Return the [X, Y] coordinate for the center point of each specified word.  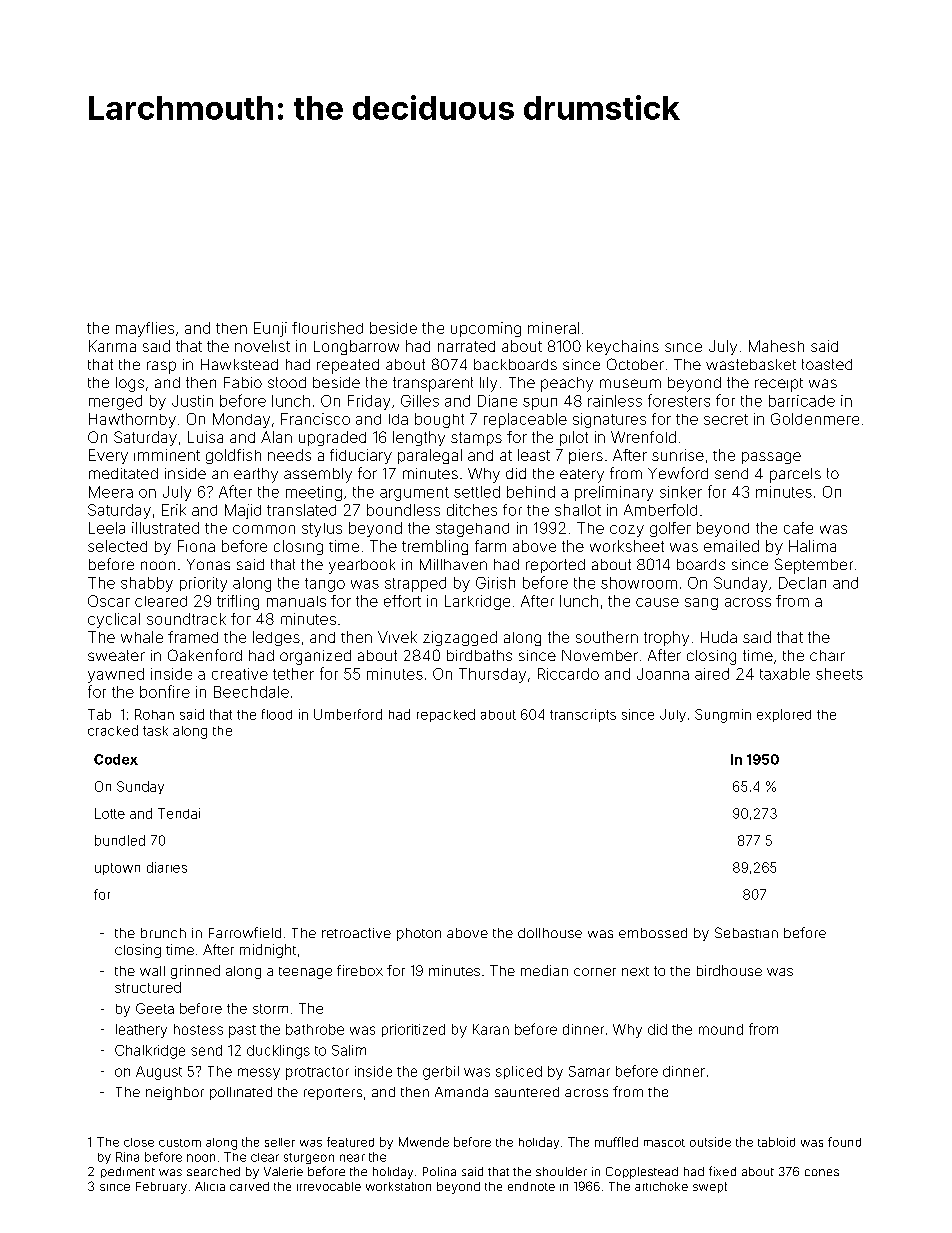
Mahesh [776, 346]
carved [249, 1186]
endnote [531, 1186]
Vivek [397, 637]
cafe [798, 528]
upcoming [486, 329]
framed [193, 637]
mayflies [145, 329]
